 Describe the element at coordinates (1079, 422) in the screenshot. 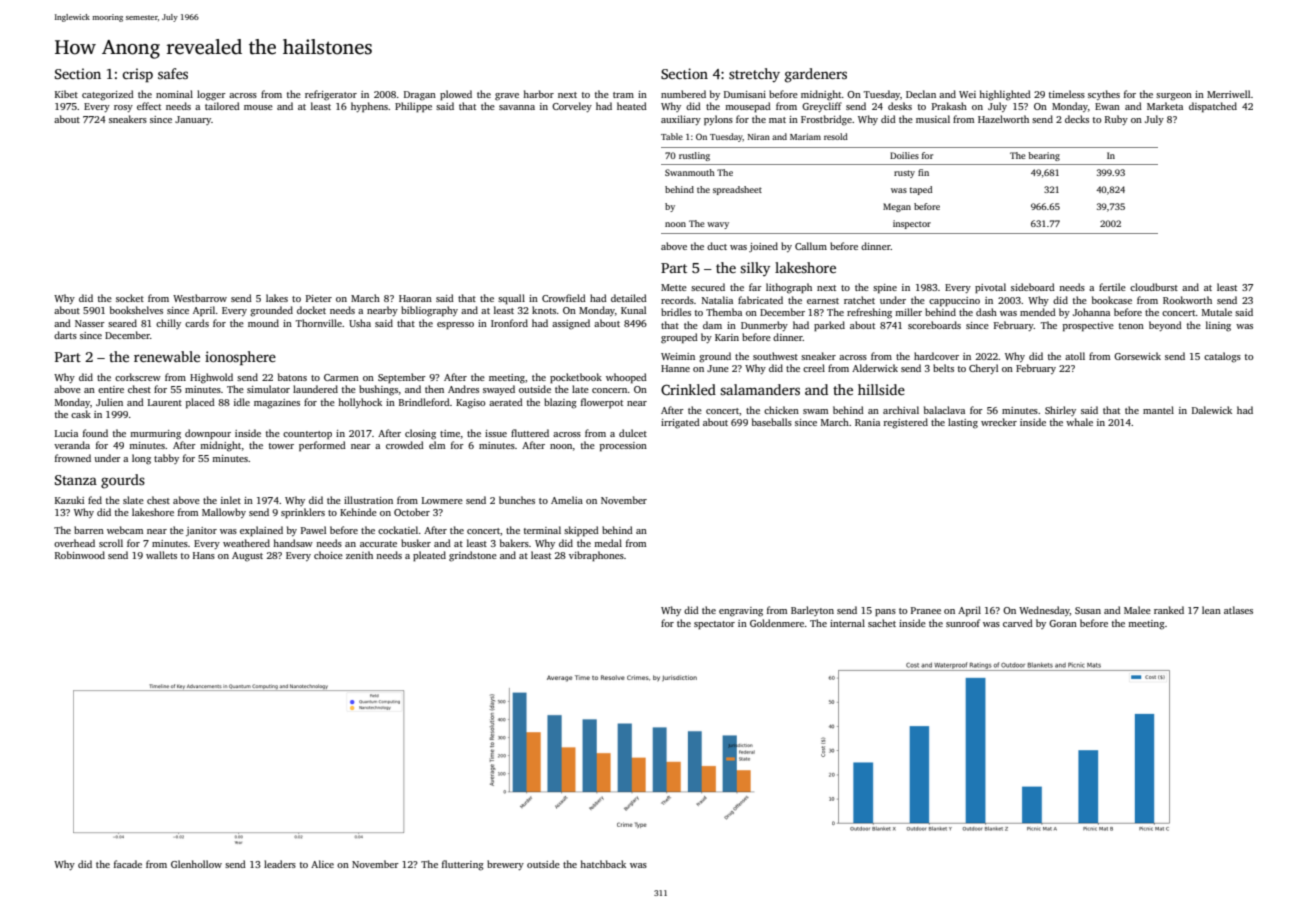

I see `whale` at that location.
